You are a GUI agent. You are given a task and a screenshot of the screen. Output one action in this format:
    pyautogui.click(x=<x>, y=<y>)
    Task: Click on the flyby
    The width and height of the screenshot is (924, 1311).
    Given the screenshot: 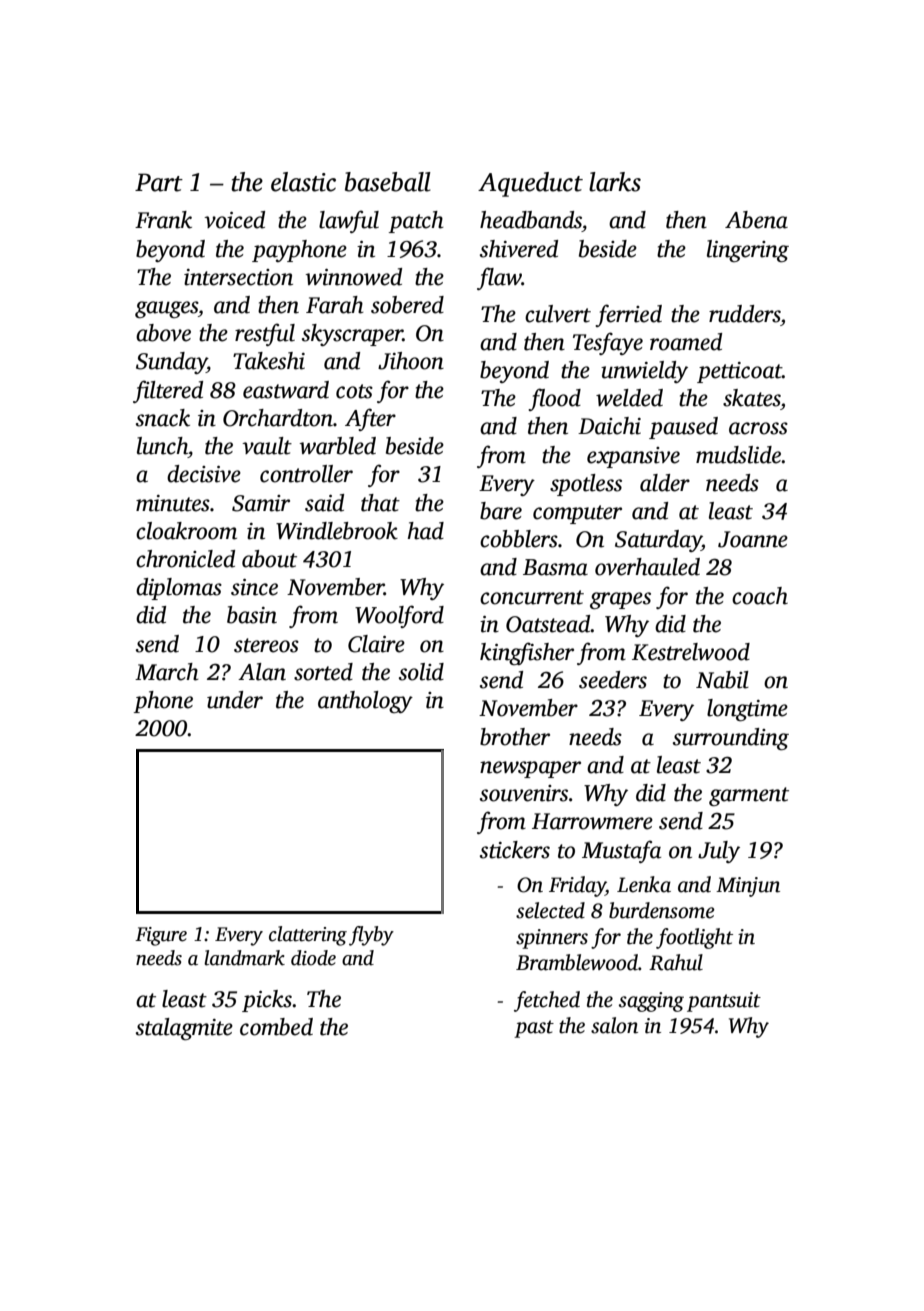 What is the action you would take?
    pyautogui.click(x=371, y=936)
